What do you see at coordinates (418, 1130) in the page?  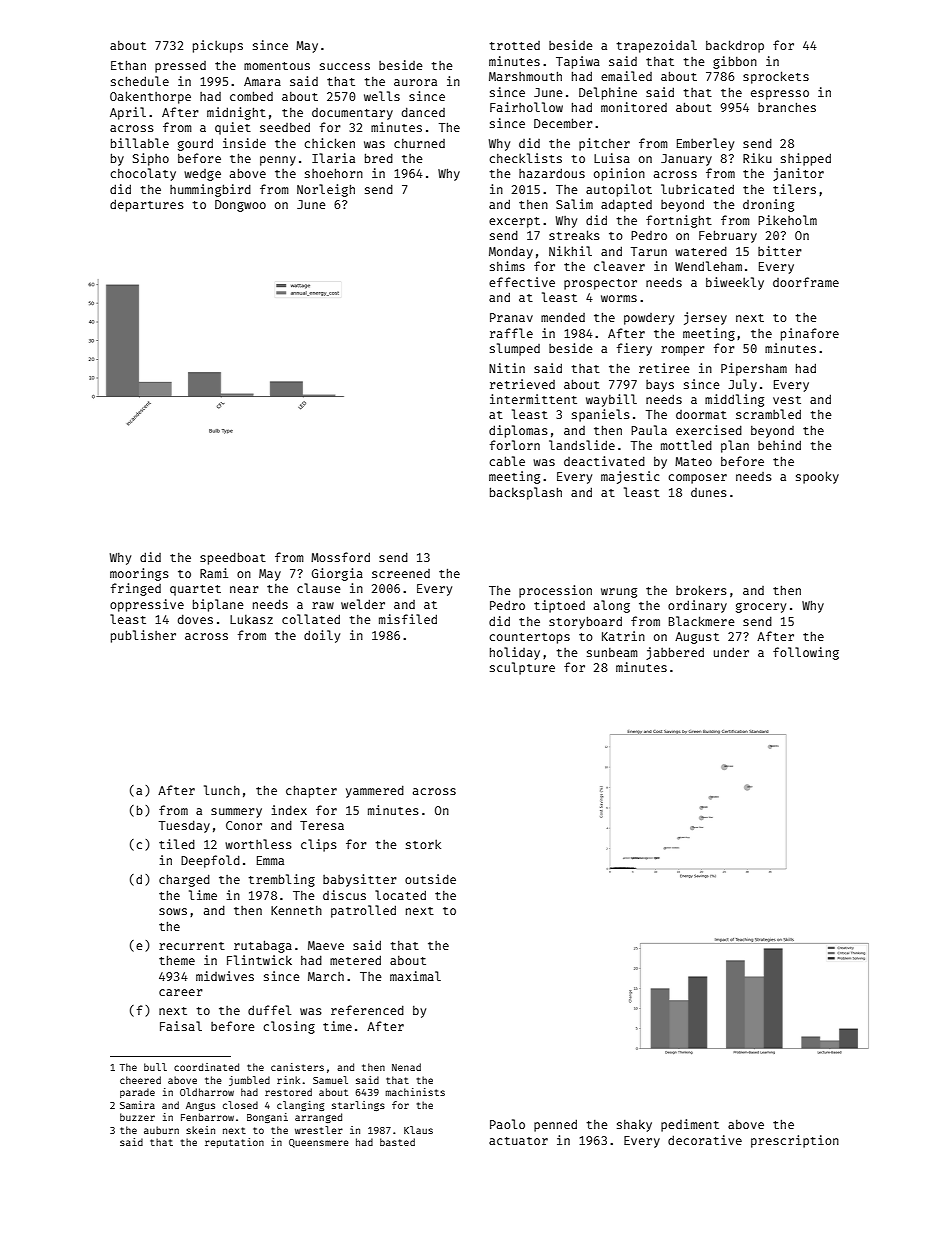 I see `Klaus` at bounding box center [418, 1130].
